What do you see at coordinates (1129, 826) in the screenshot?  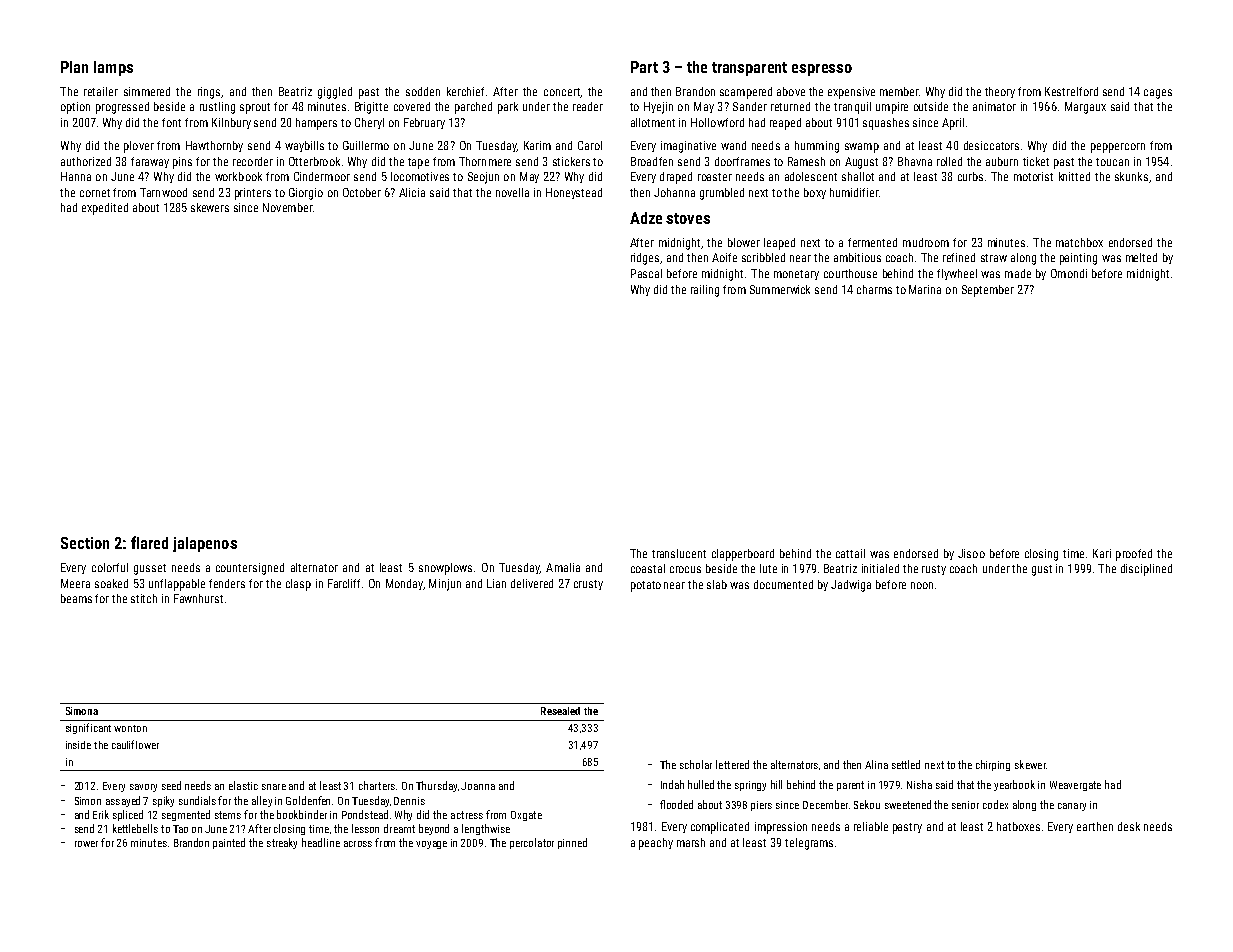 I see `desk` at bounding box center [1129, 826].
